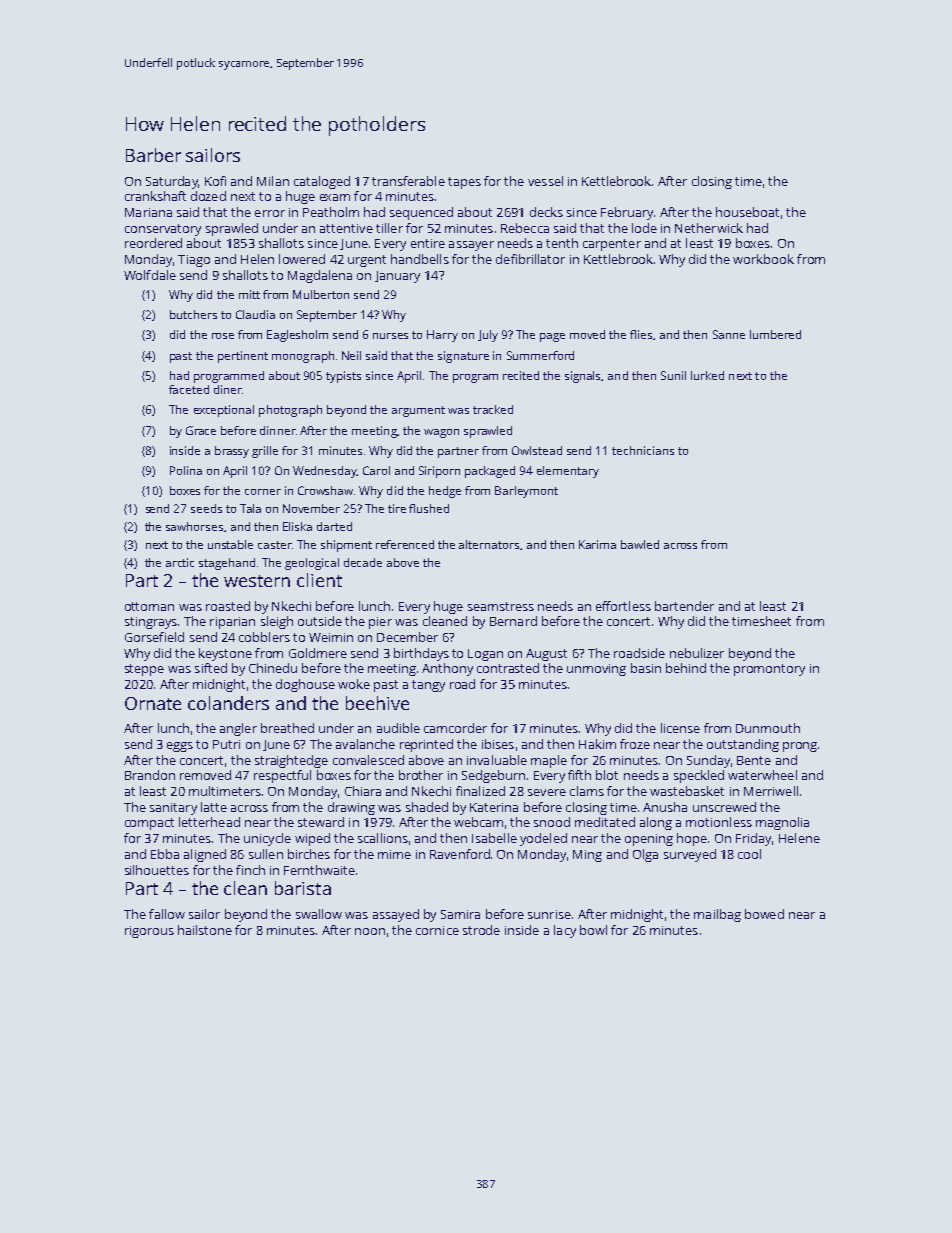 Image resolution: width=952 pixels, height=1233 pixels. What do you see at coordinates (545, 181) in the image?
I see `vessel` at bounding box center [545, 181].
